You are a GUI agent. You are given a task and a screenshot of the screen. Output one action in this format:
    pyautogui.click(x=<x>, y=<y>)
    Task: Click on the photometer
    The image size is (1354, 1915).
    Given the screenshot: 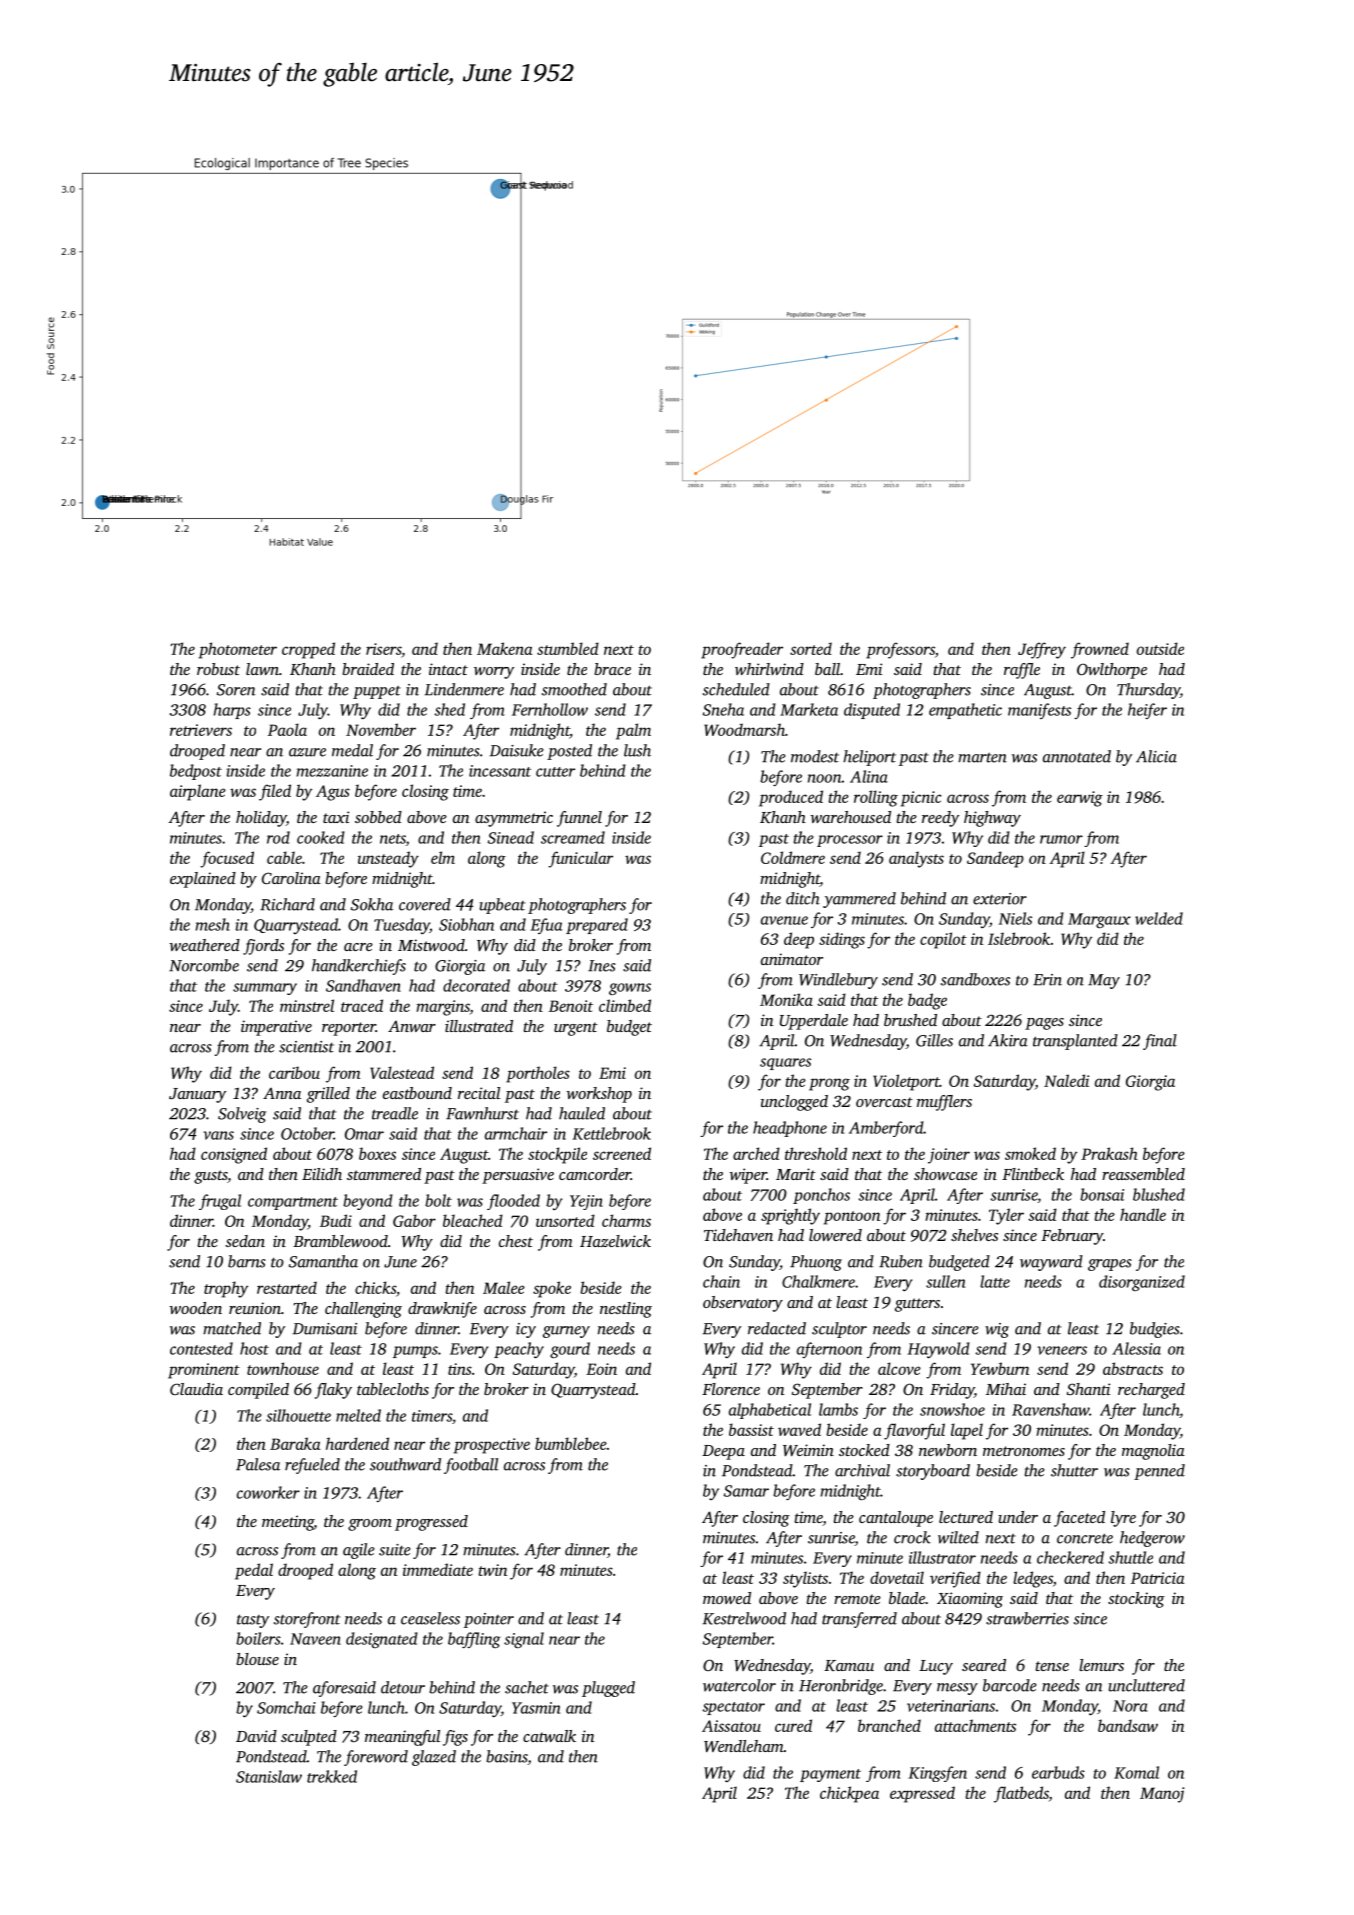 What is the action you would take?
    pyautogui.click(x=238, y=650)
